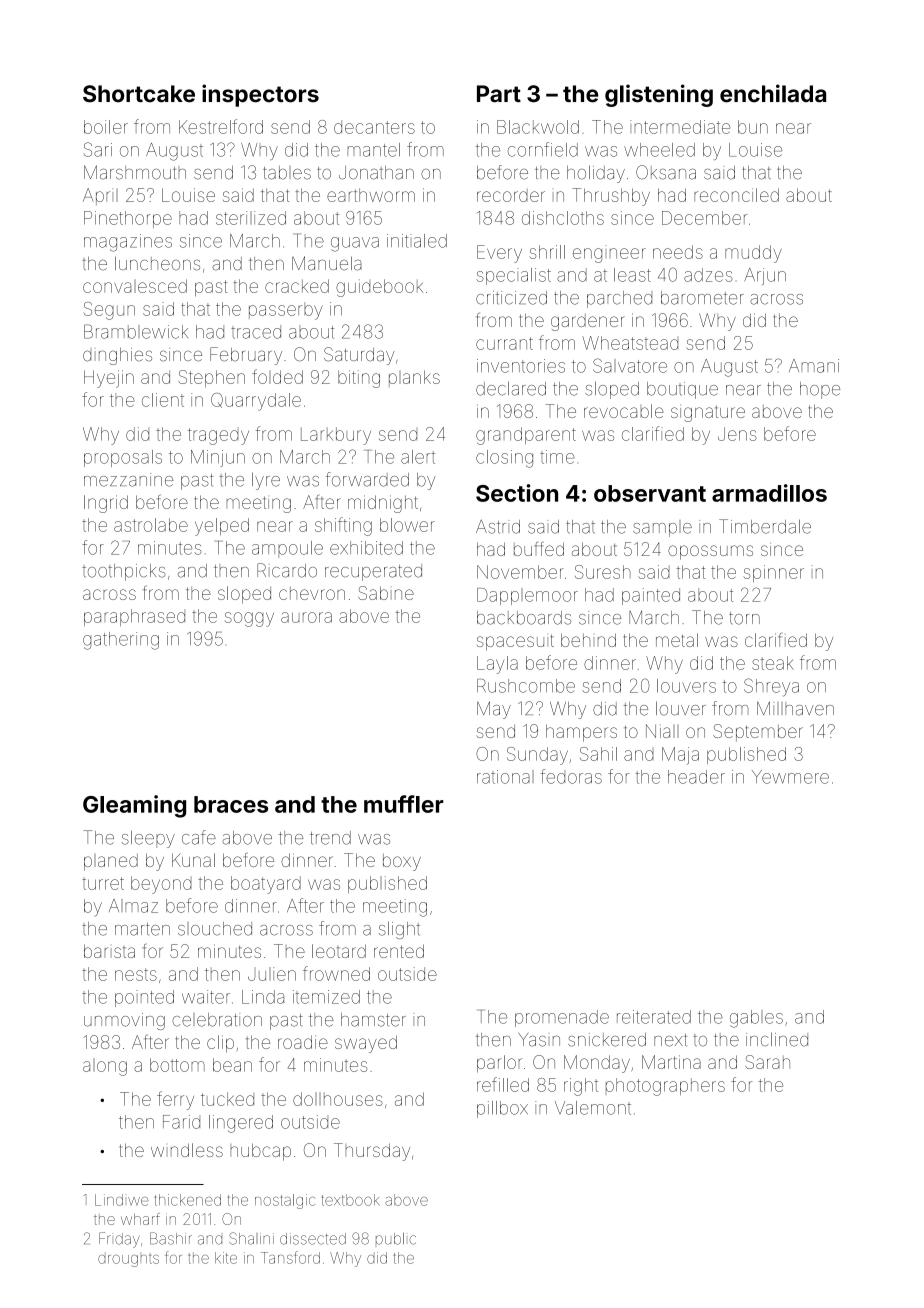 This image has width=924, height=1308. I want to click on Shortcake, so click(139, 94).
